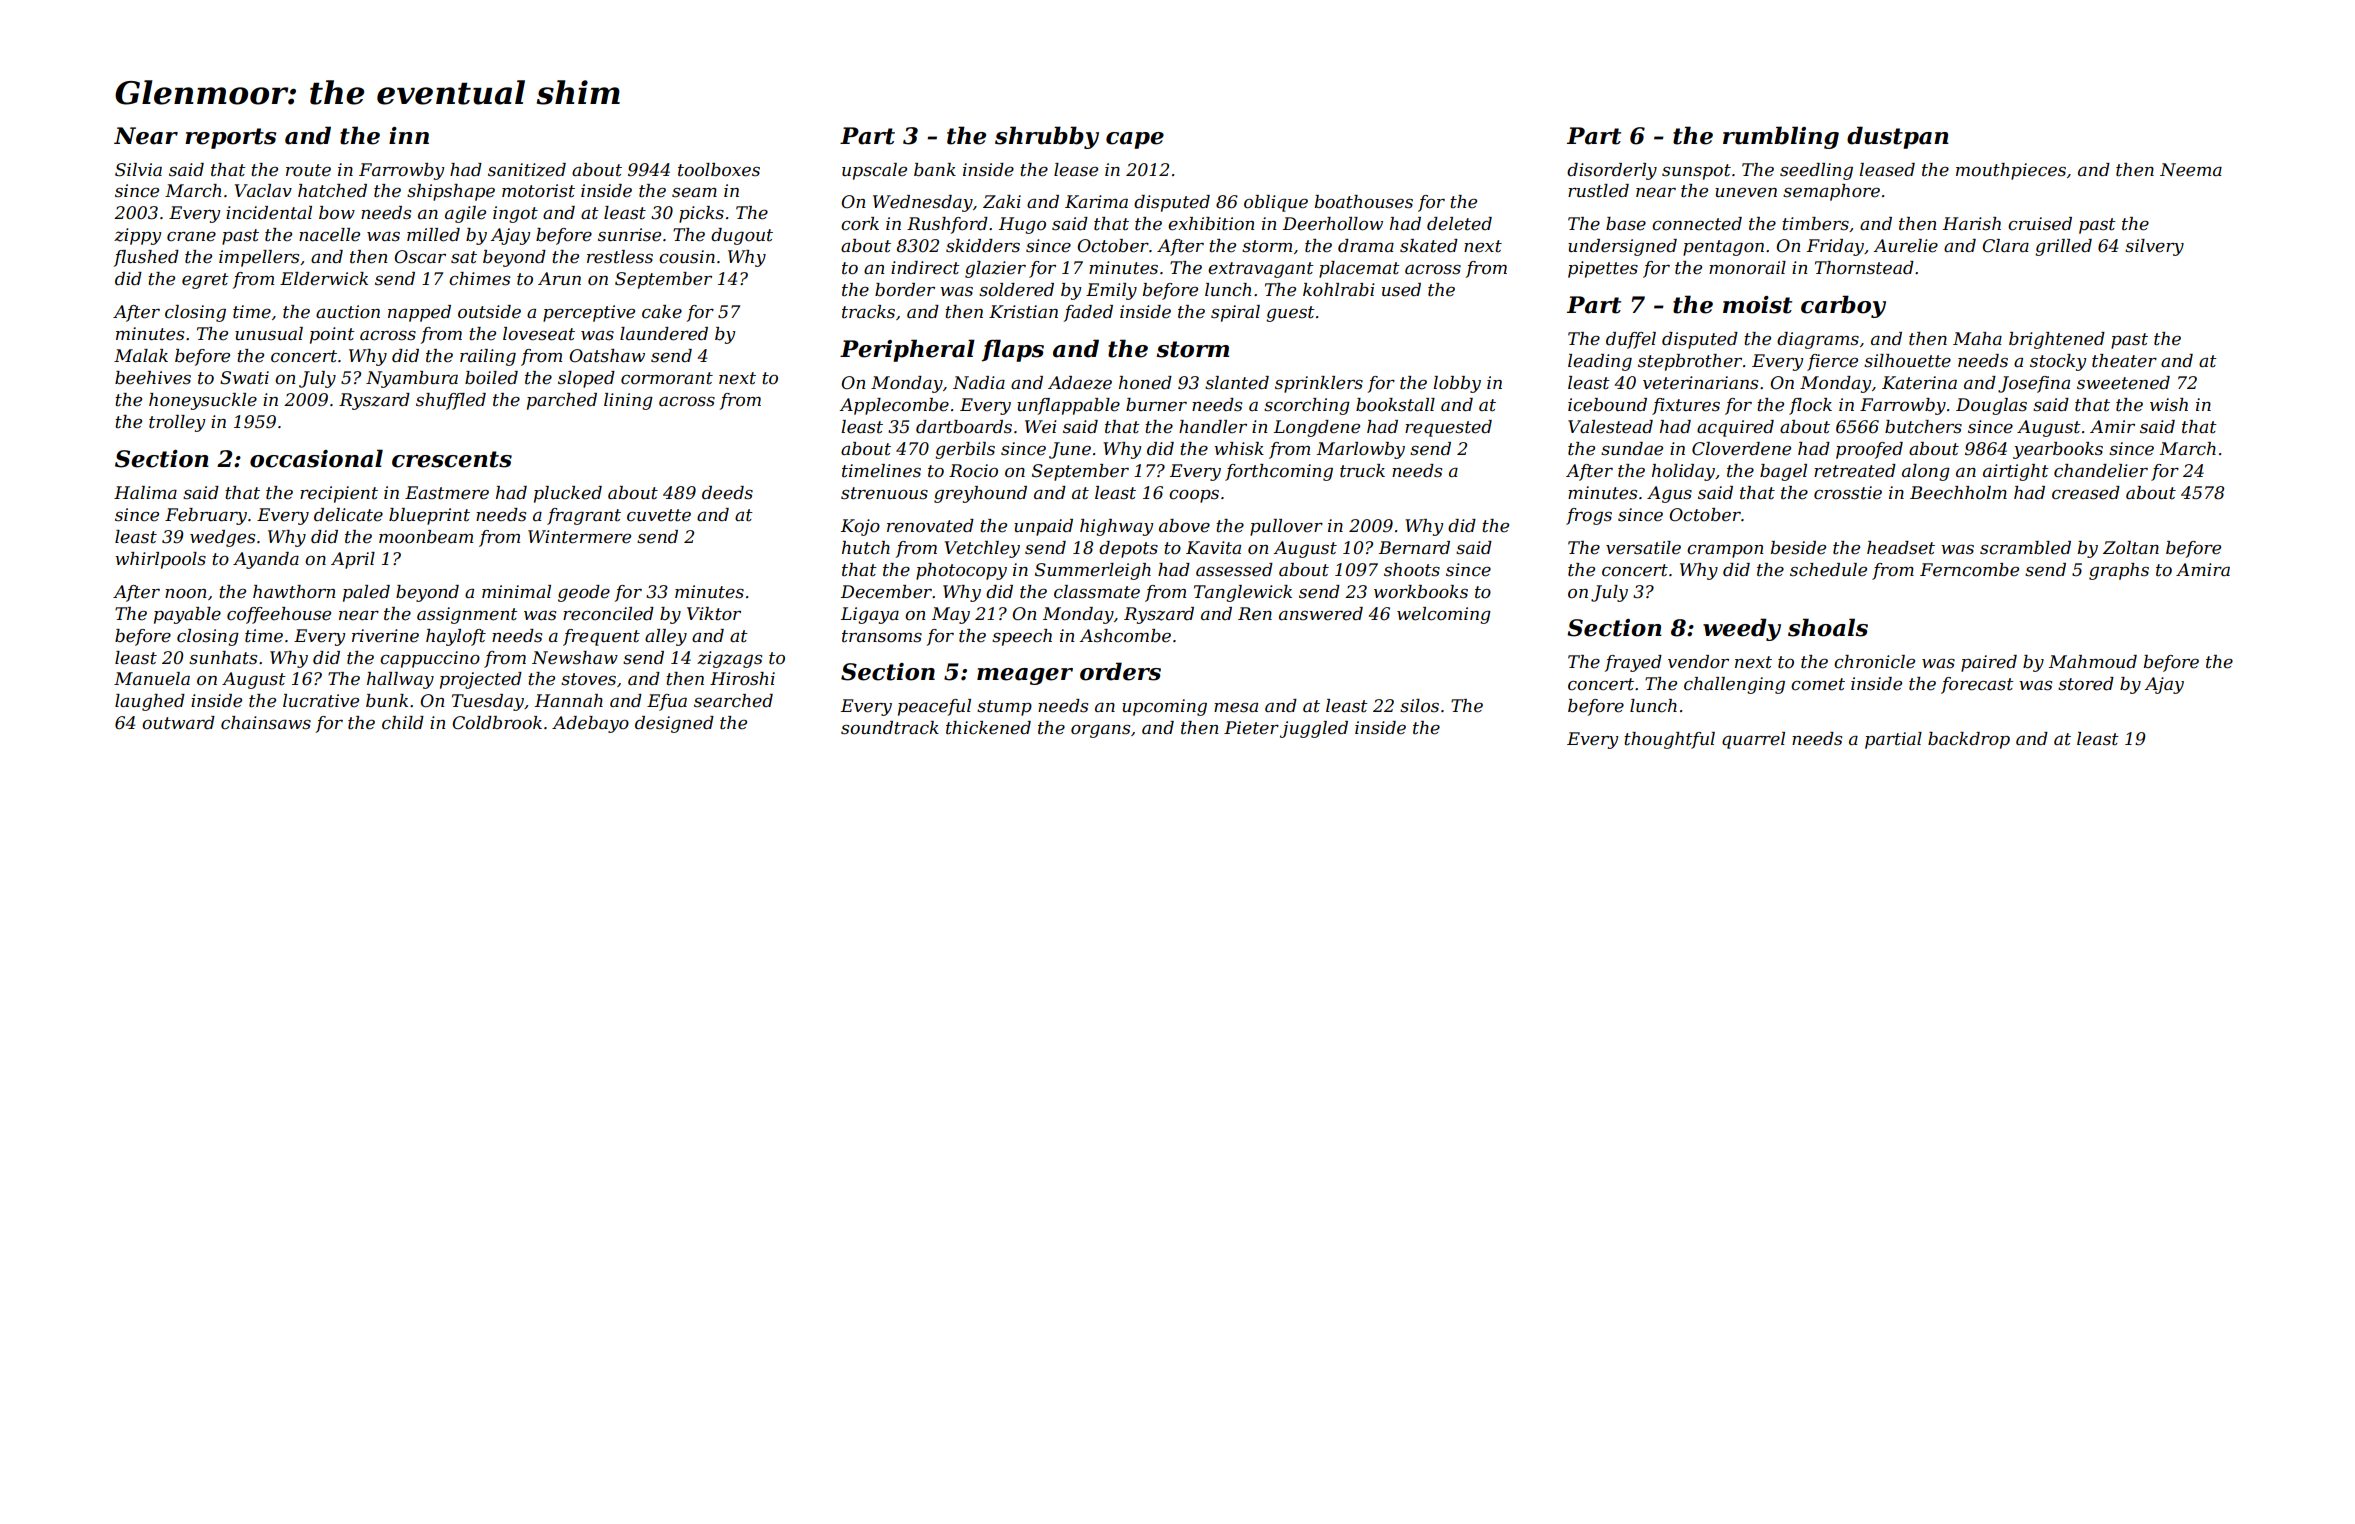  I want to click on zigzags, so click(729, 659).
